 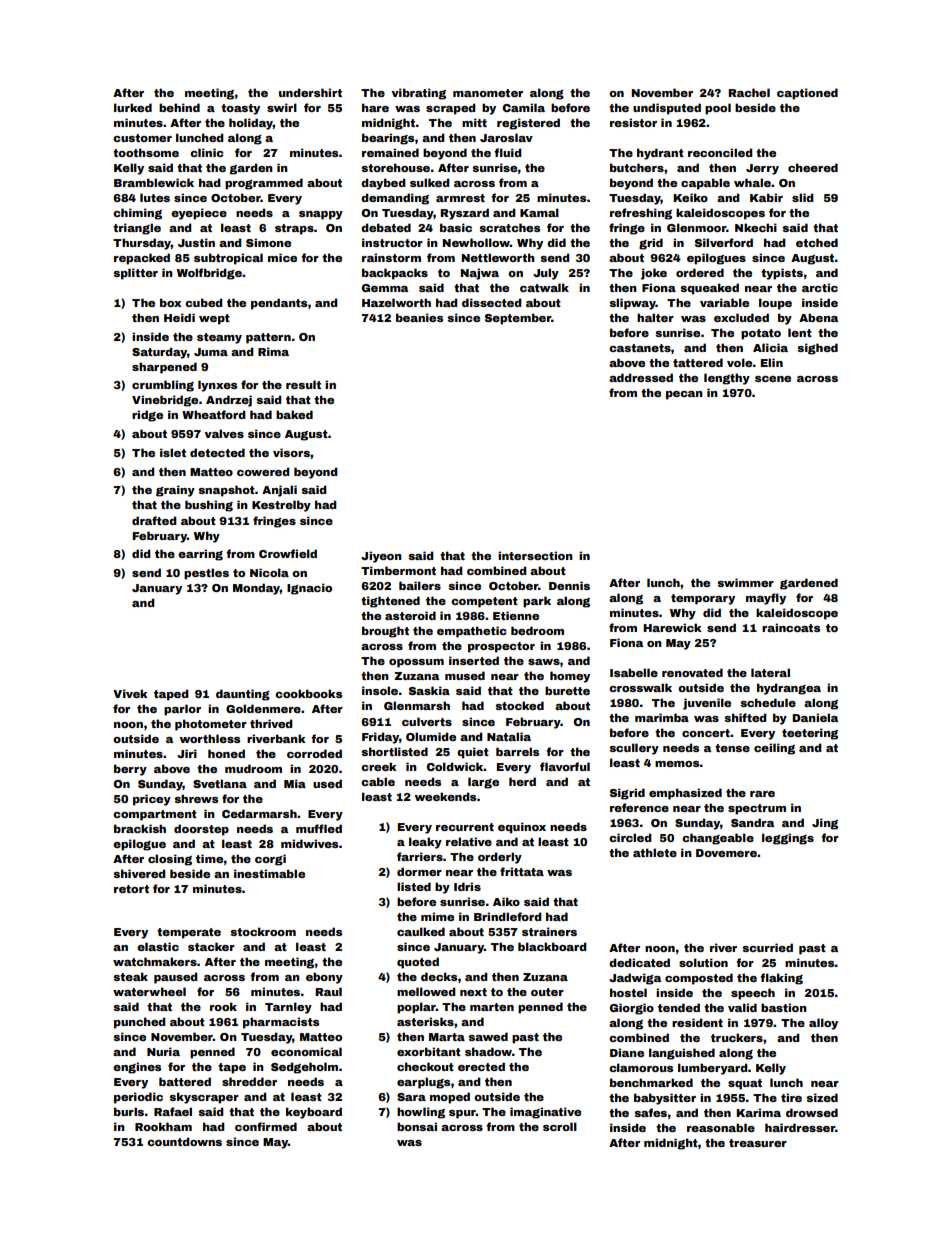 I want to click on saws, so click(x=544, y=662).
